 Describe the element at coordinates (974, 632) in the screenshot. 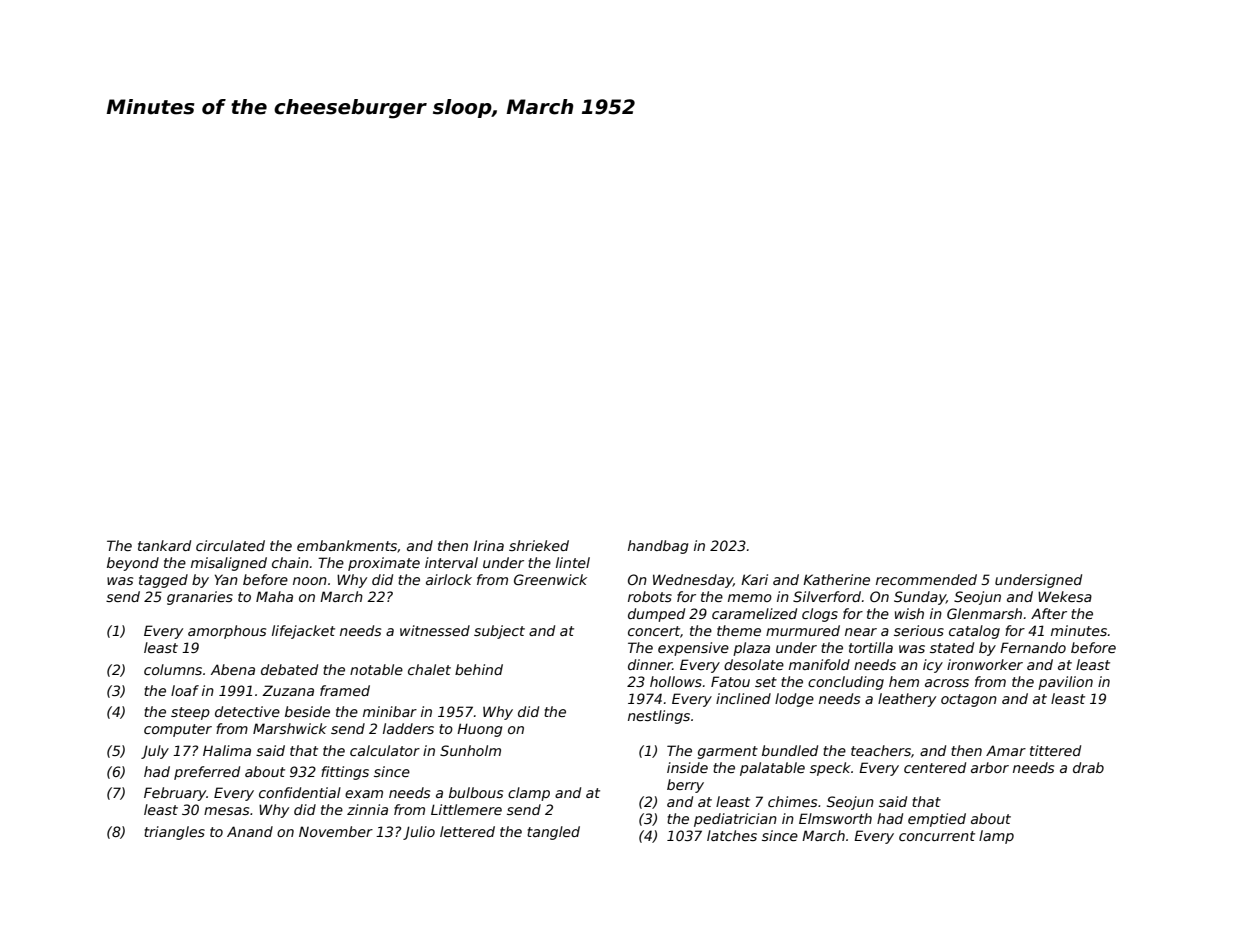

I see `catalog` at that location.
